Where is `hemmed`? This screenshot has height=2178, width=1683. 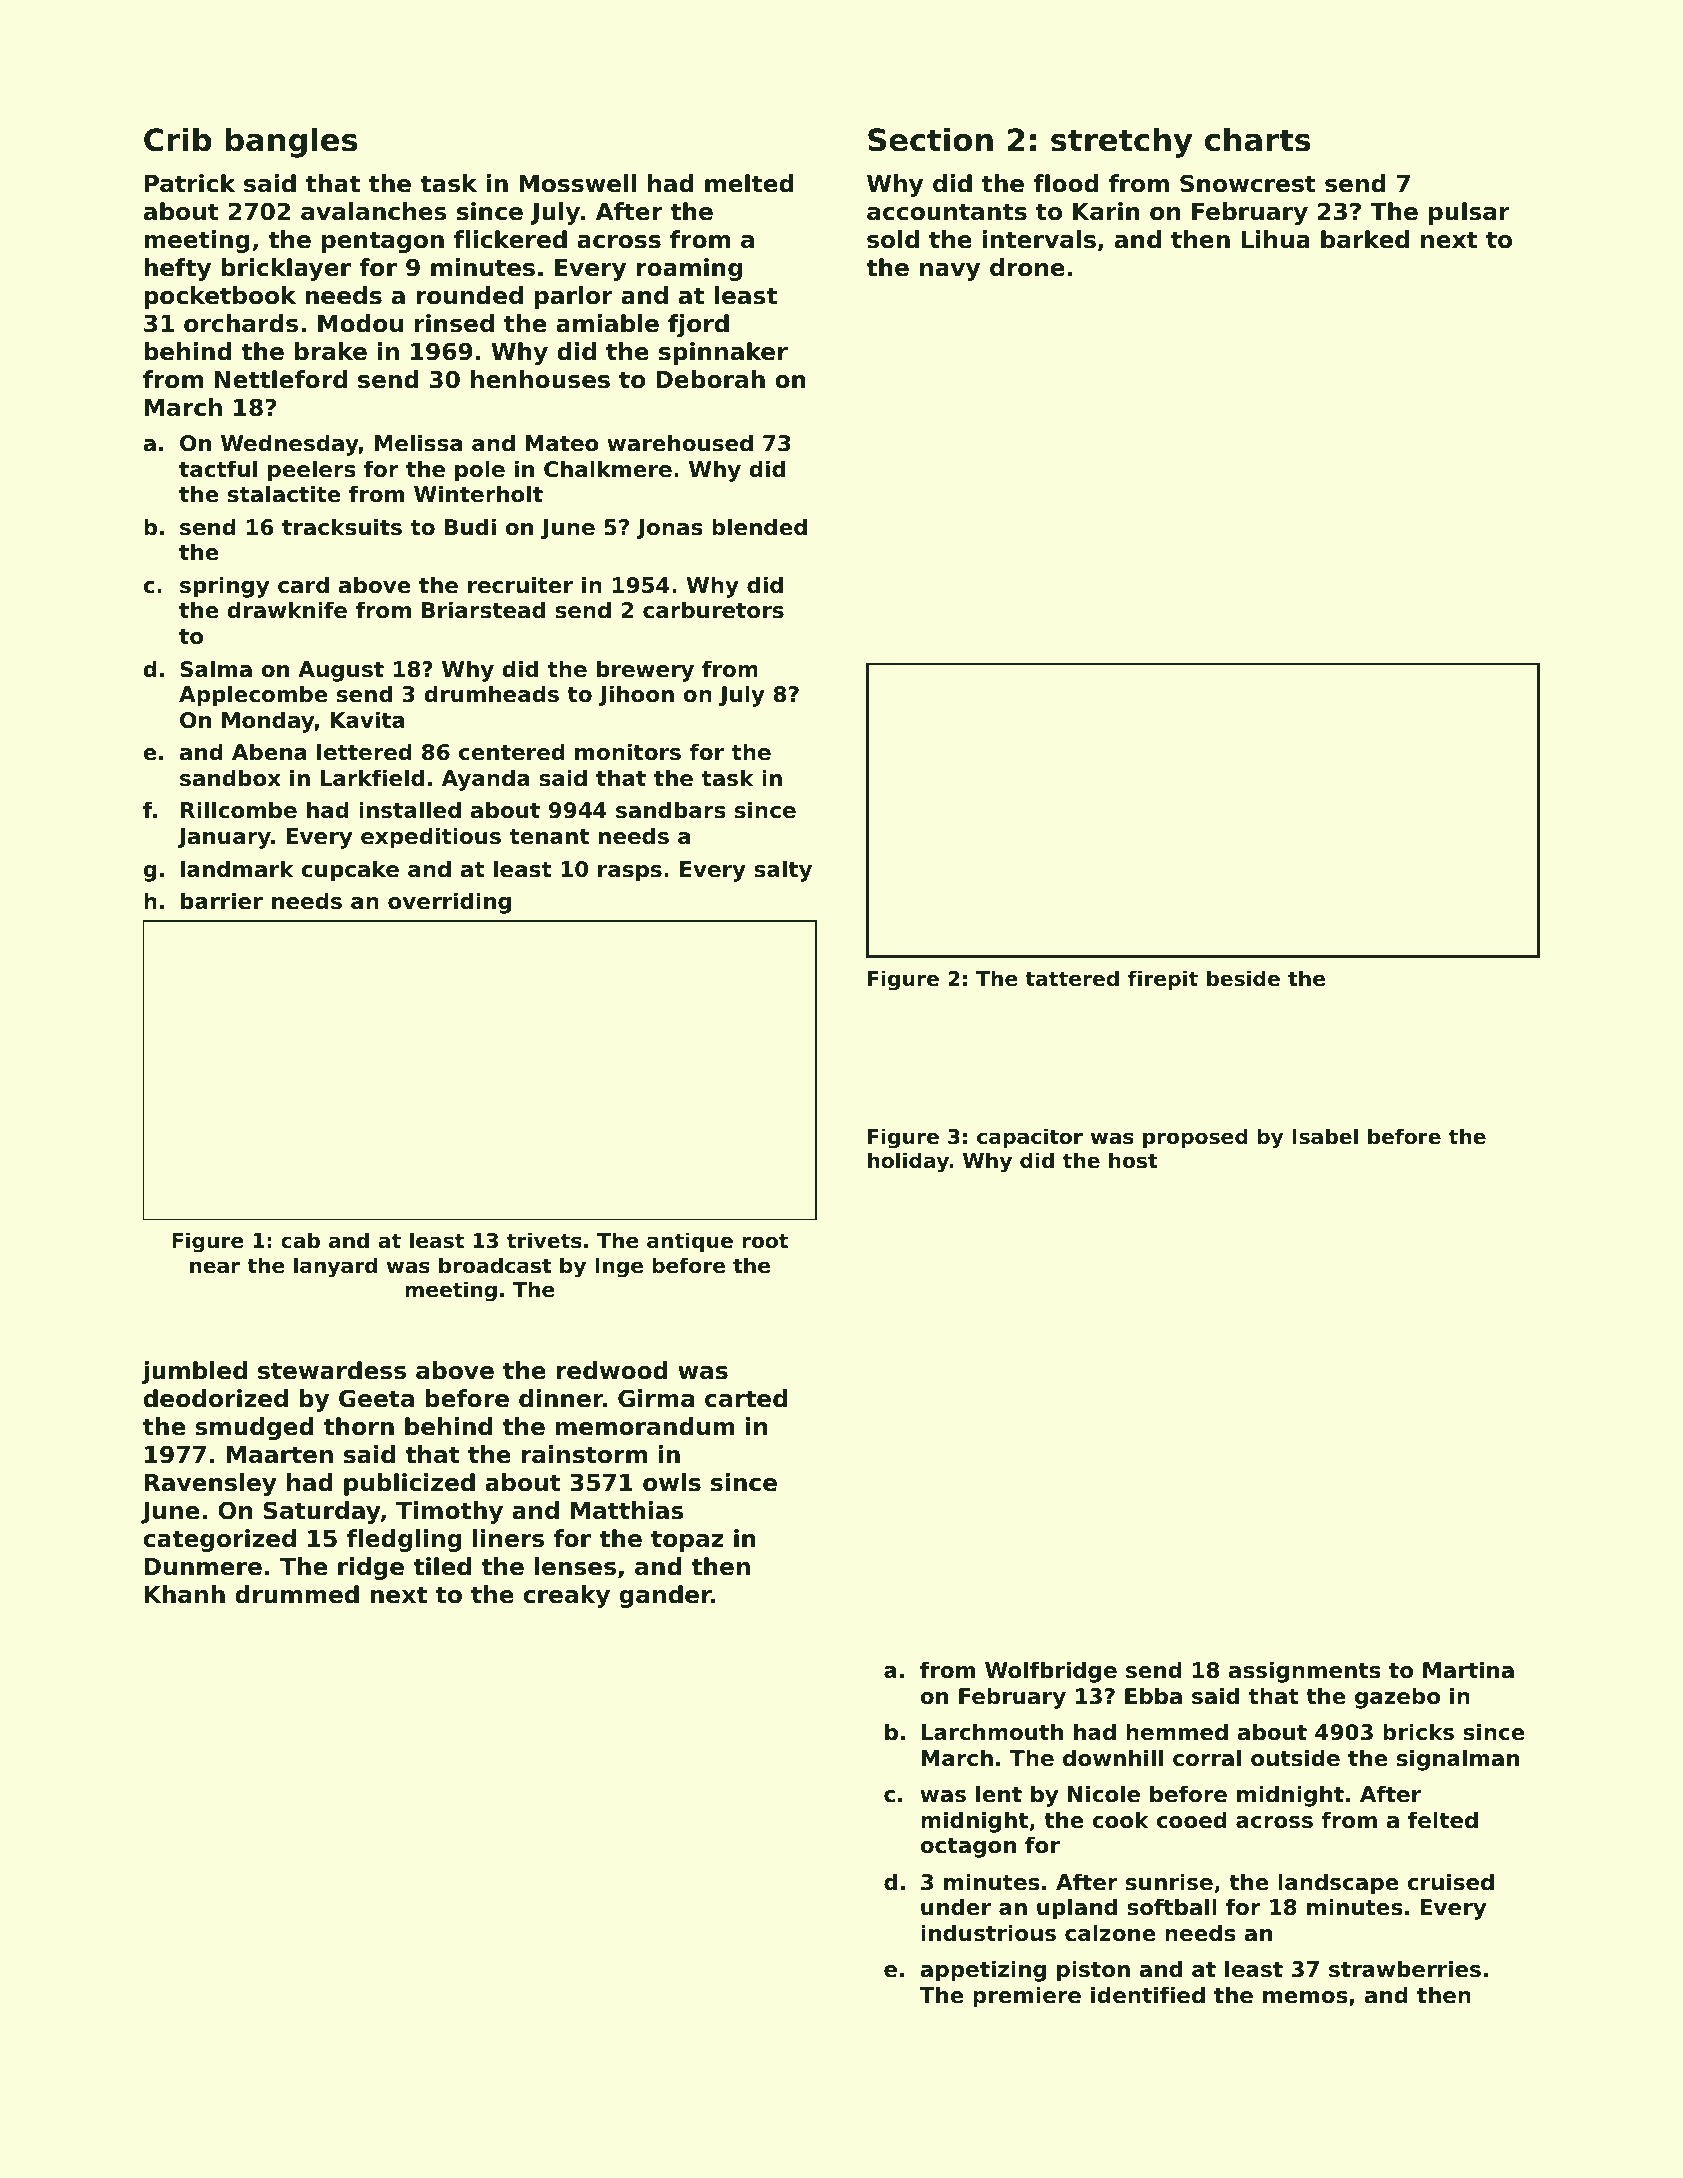
hemmed is located at coordinates (1177, 1732).
